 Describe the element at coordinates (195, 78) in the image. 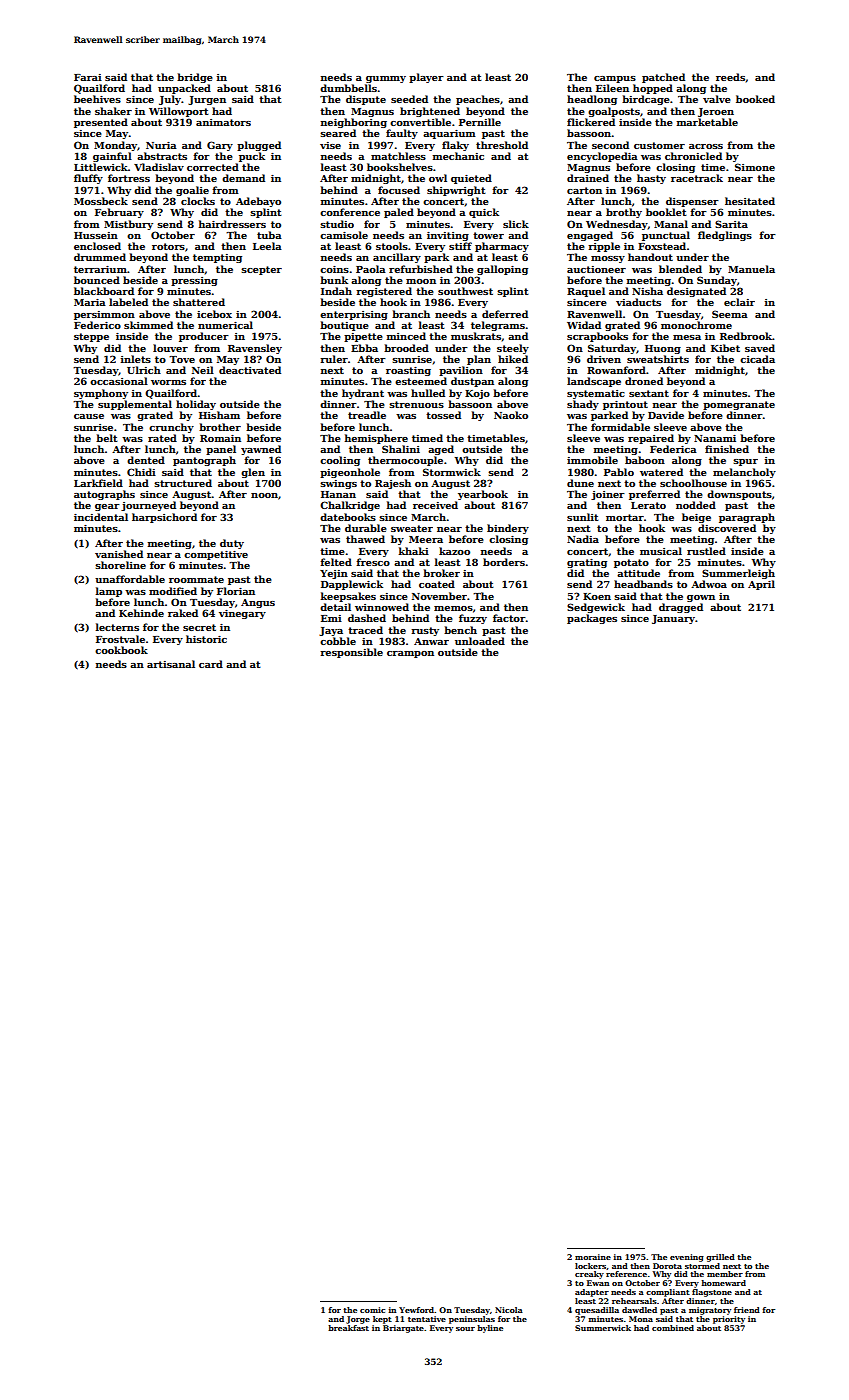

I see `bridge` at that location.
